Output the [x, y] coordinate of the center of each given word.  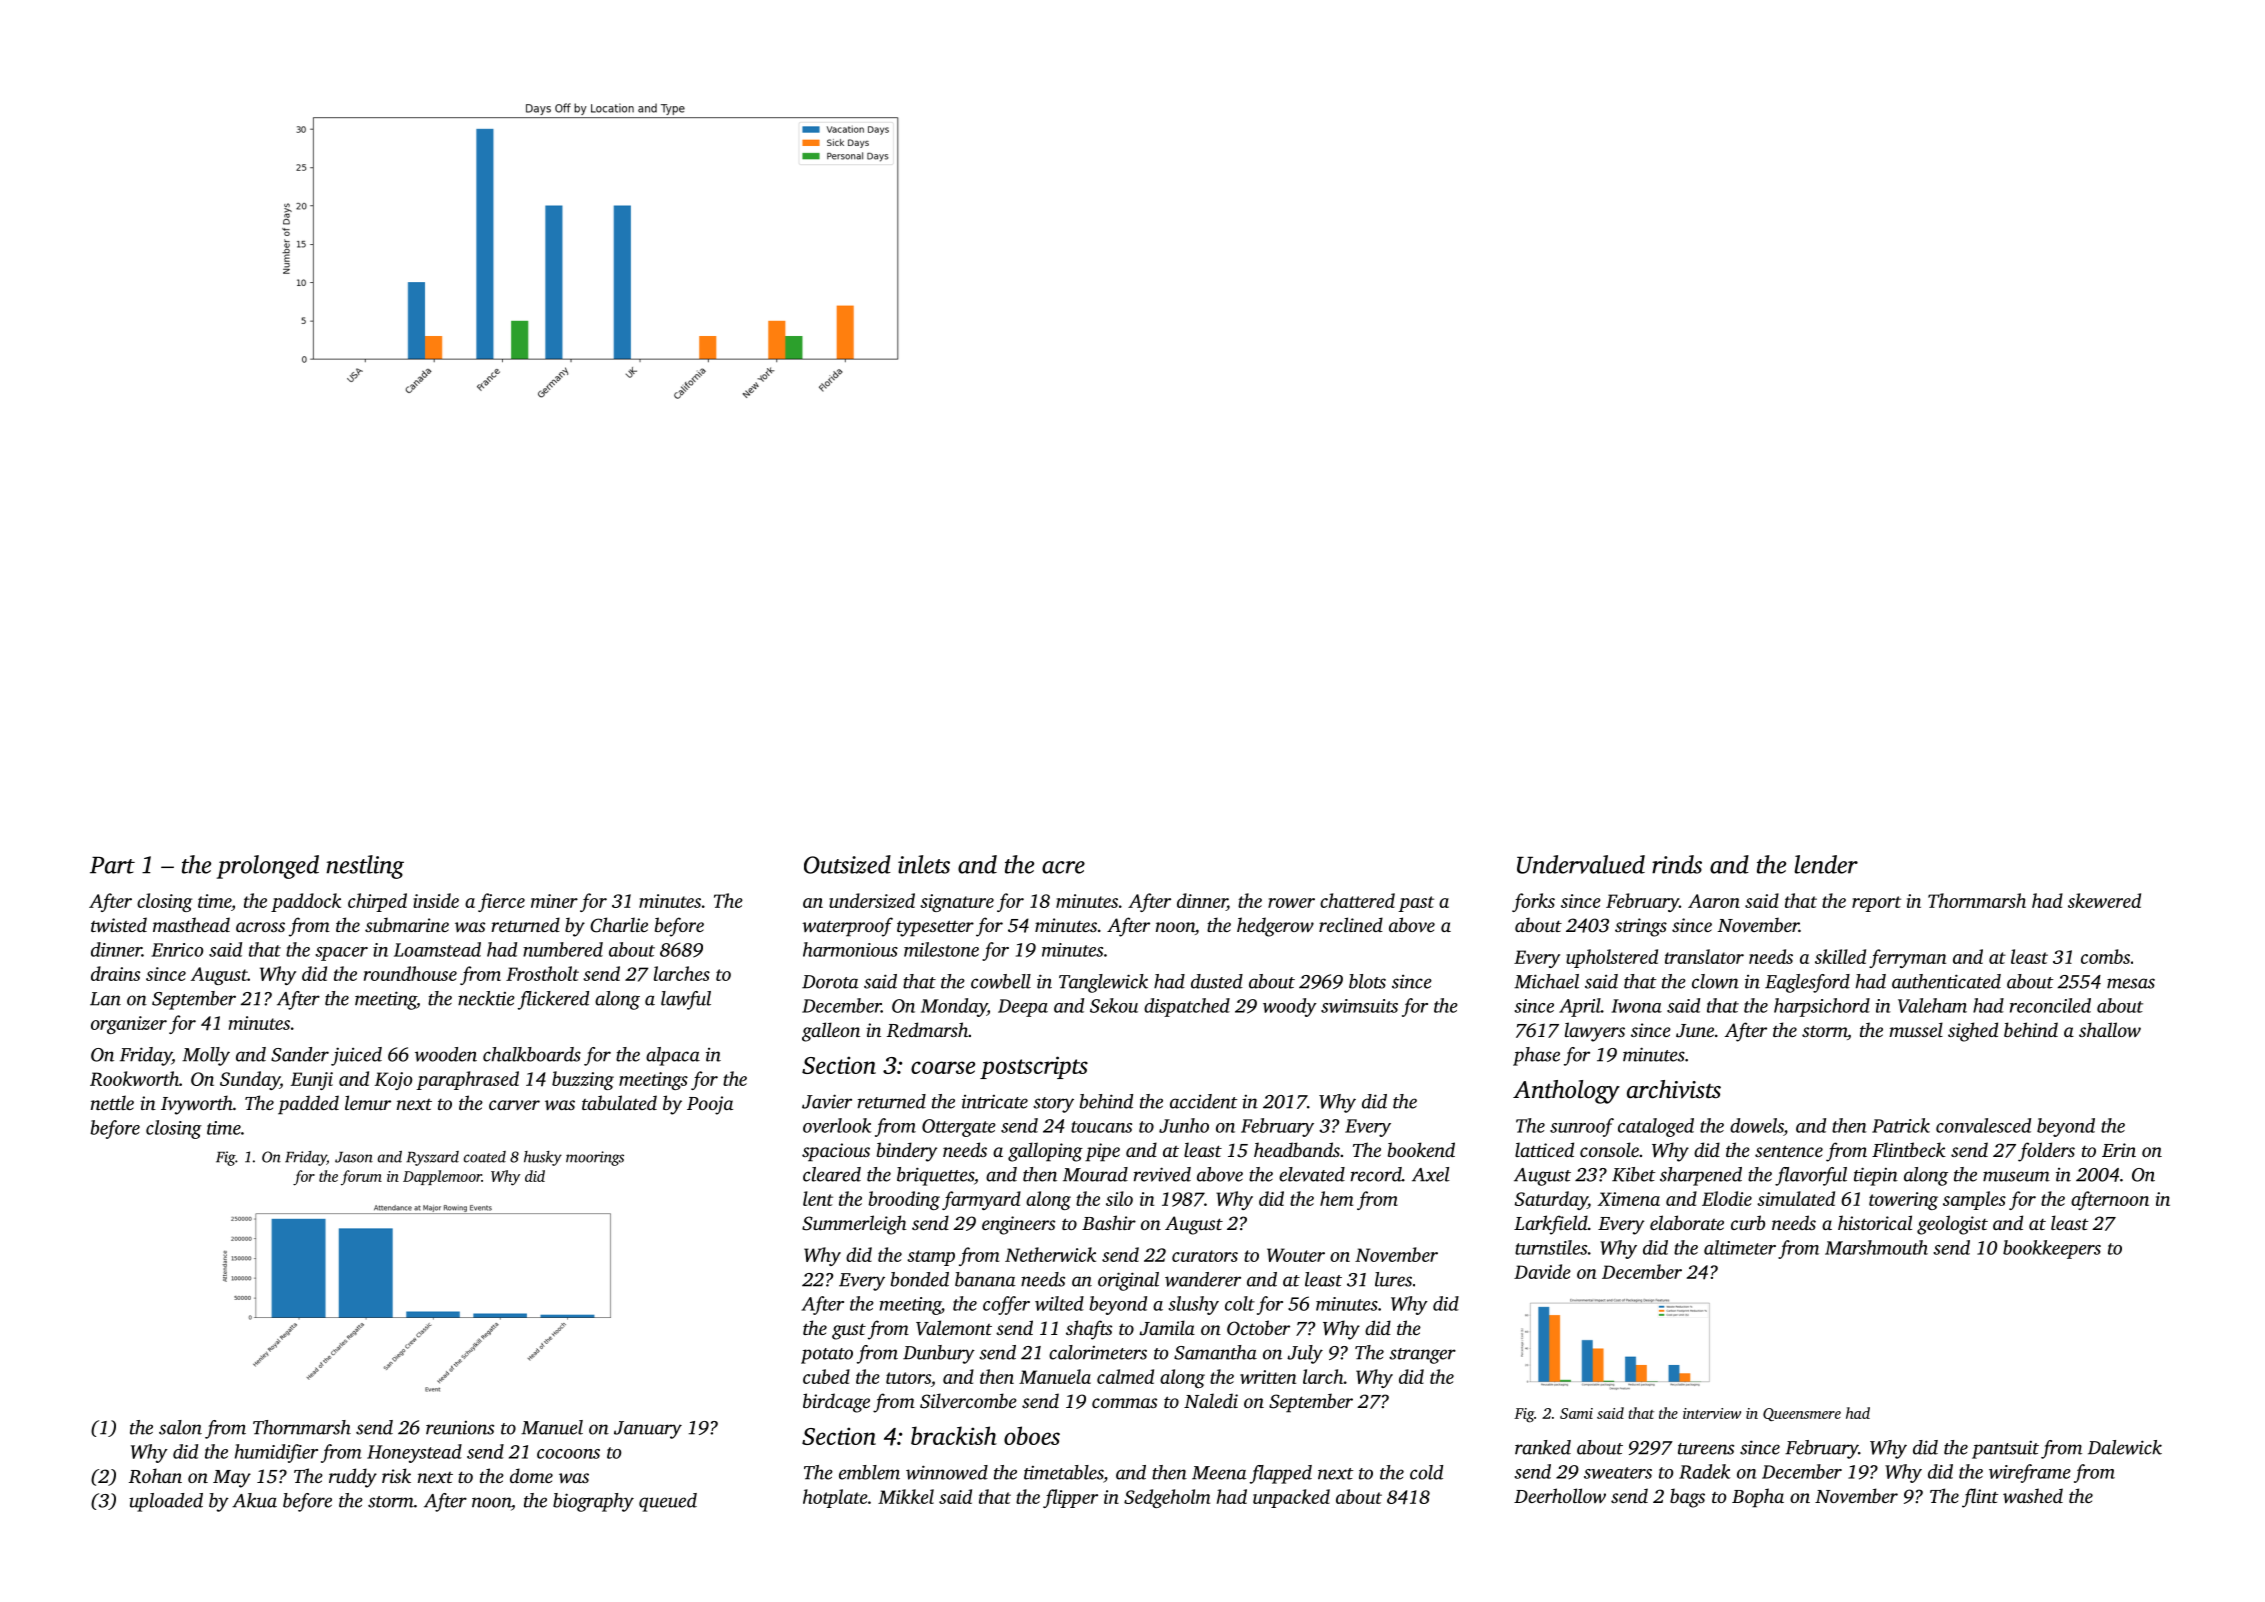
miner [554, 901]
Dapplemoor [442, 1177]
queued [668, 1502]
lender [1826, 864]
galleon [831, 1032]
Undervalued [1581, 864]
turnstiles [1551, 1247]
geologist [1952, 1225]
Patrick [1901, 1125]
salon [180, 1427]
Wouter [1296, 1255]
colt [1240, 1303]
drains [115, 973]
